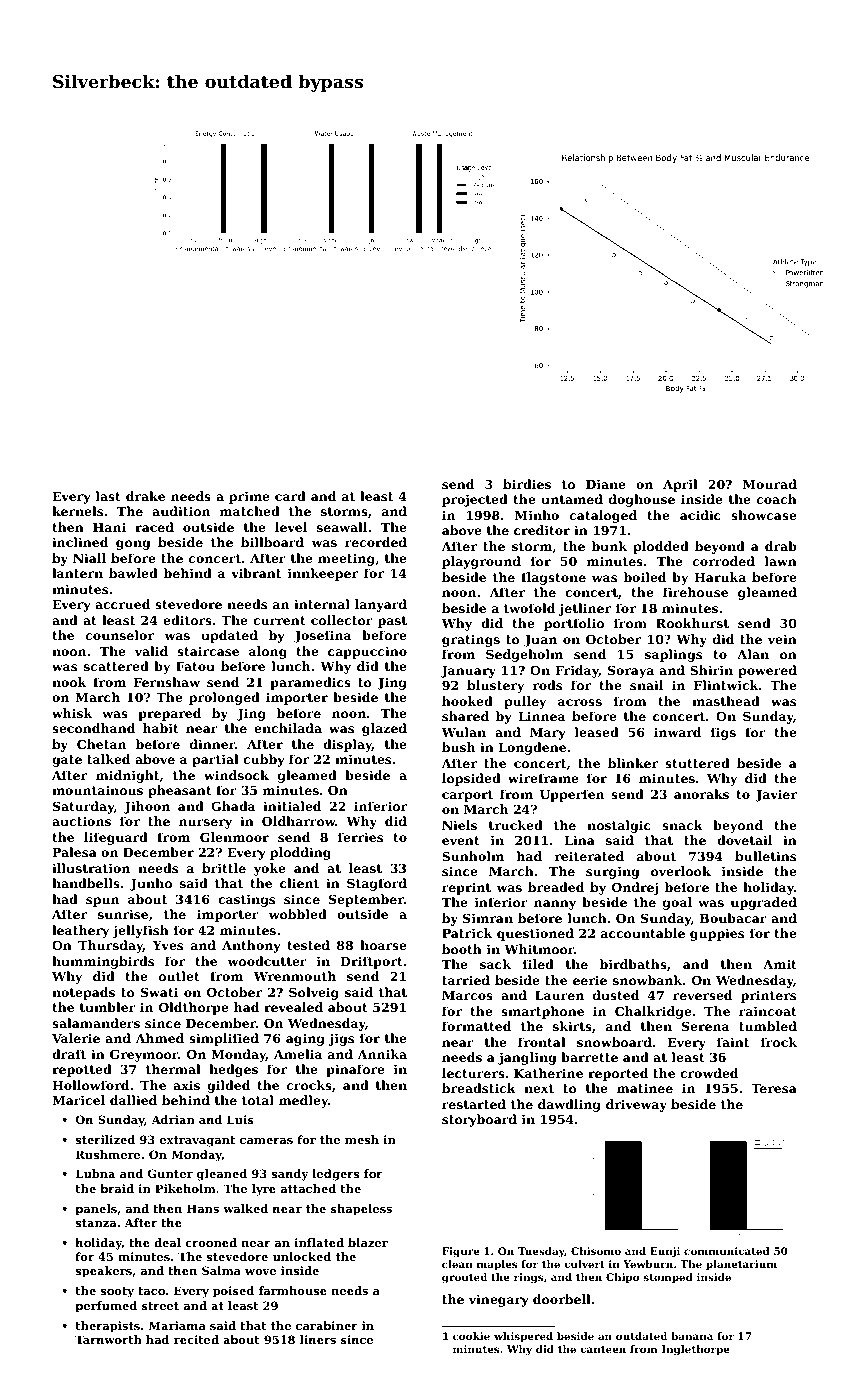 The image size is (849, 1400). What do you see at coordinates (367, 652) in the screenshot?
I see `cappuccino` at bounding box center [367, 652].
